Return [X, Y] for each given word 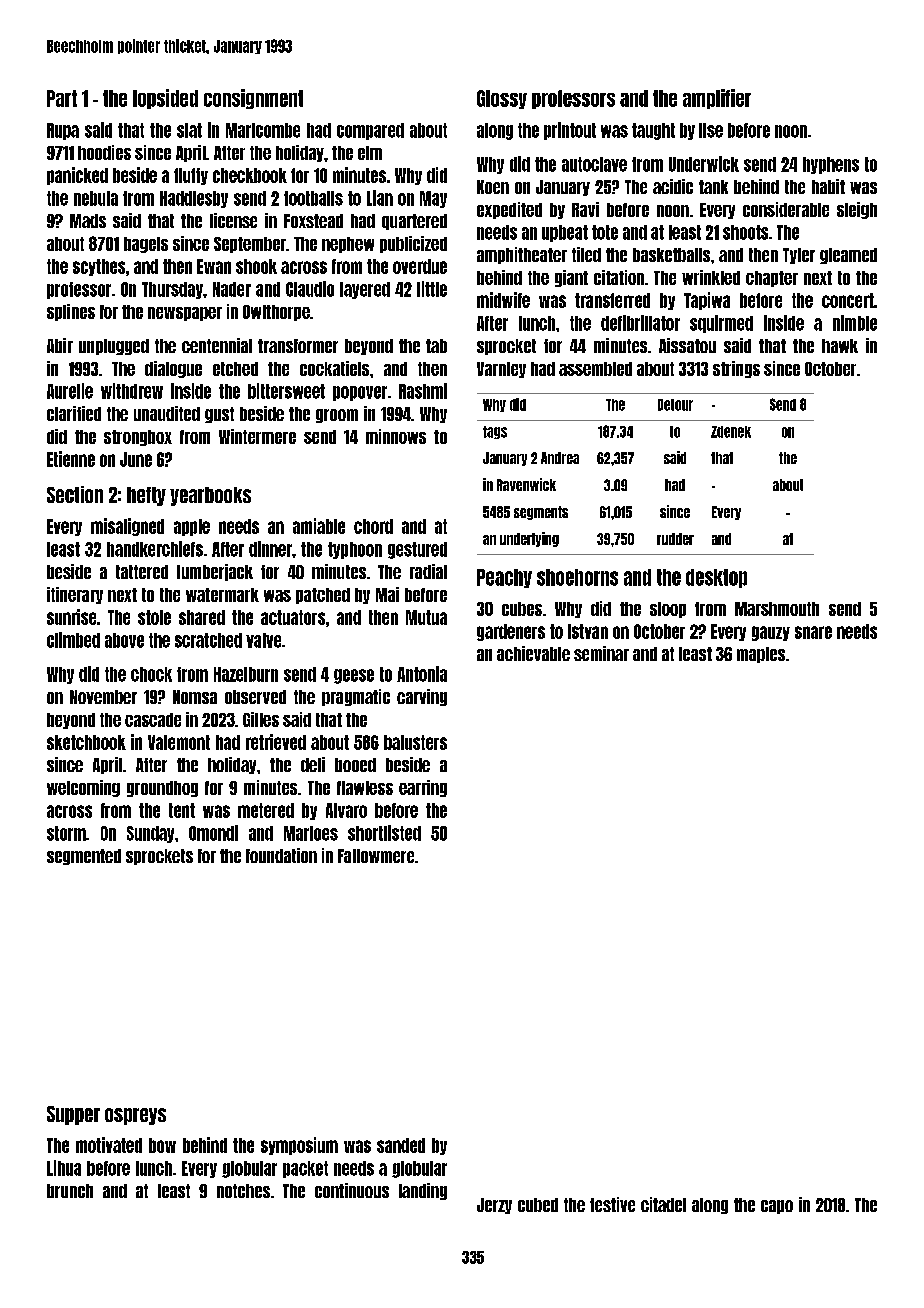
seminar [601, 653]
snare [813, 632]
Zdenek [731, 432]
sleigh [857, 210]
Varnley [501, 370]
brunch [70, 1191]
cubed [538, 1205]
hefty [146, 496]
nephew [348, 245]
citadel [663, 1204]
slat [189, 130]
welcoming [83, 788]
